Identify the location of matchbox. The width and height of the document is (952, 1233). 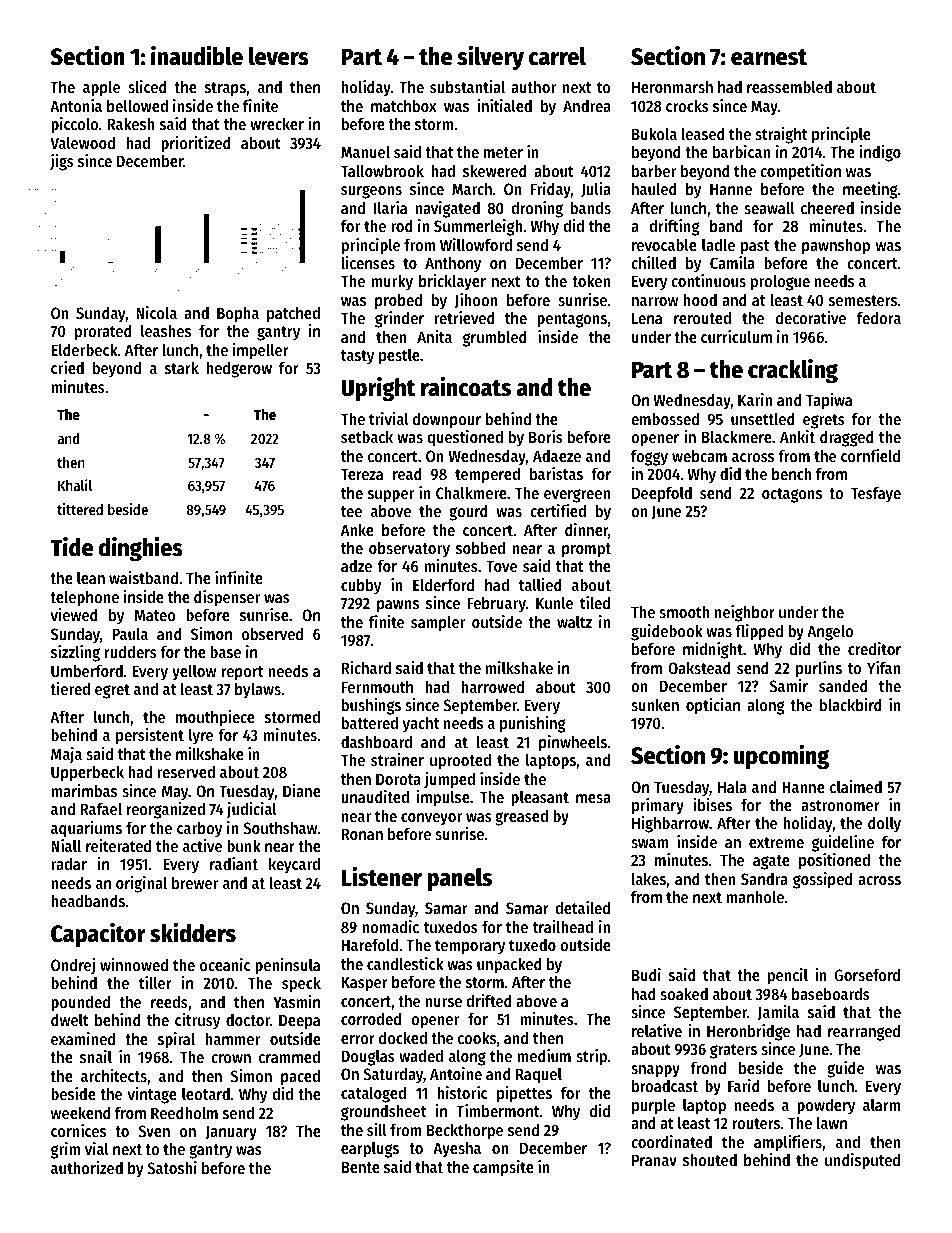
(404, 106).
